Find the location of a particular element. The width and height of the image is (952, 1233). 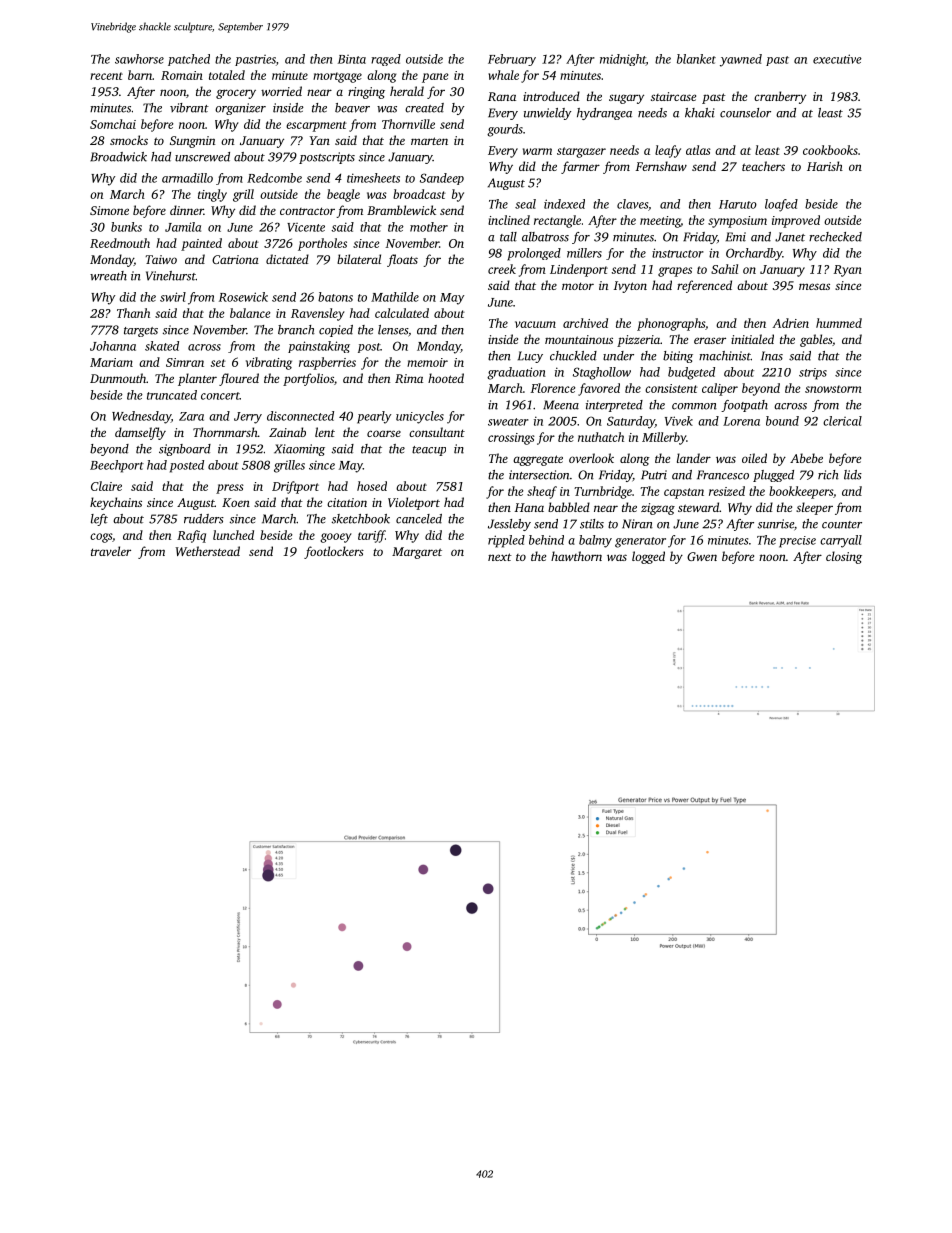

swirl is located at coordinates (173, 297).
